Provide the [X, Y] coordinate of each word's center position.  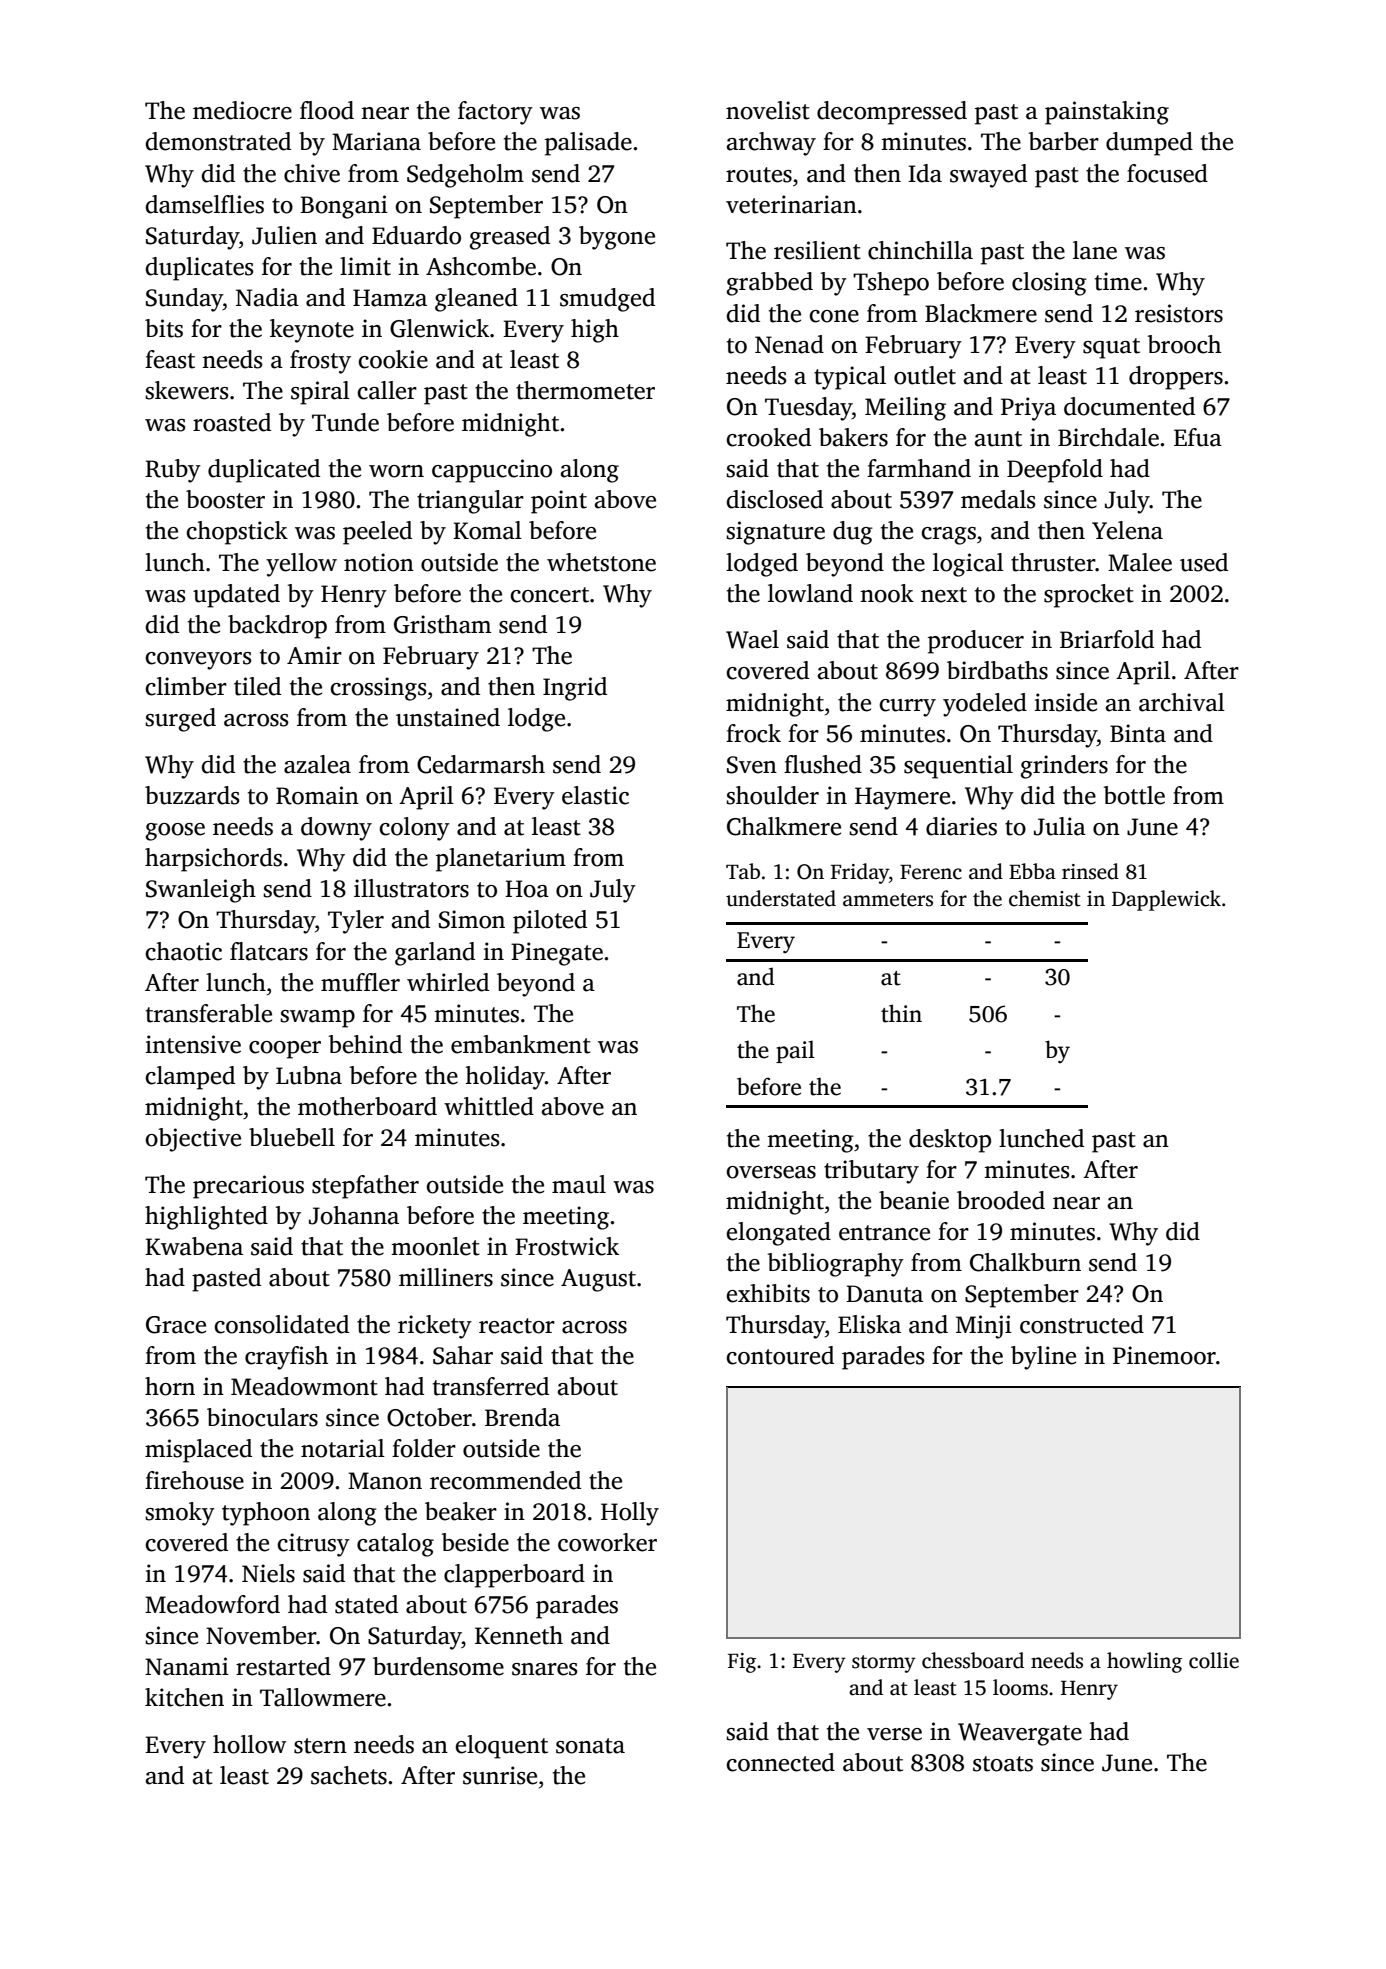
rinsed [1090, 871]
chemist [1045, 898]
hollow [249, 1744]
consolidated [281, 1324]
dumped [1149, 144]
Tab [743, 871]
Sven [752, 765]
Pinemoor [1164, 1355]
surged [180, 720]
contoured [780, 1355]
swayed [988, 176]
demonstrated [218, 141]
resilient [817, 250]
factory [495, 113]
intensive [193, 1044]
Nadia [267, 297]
